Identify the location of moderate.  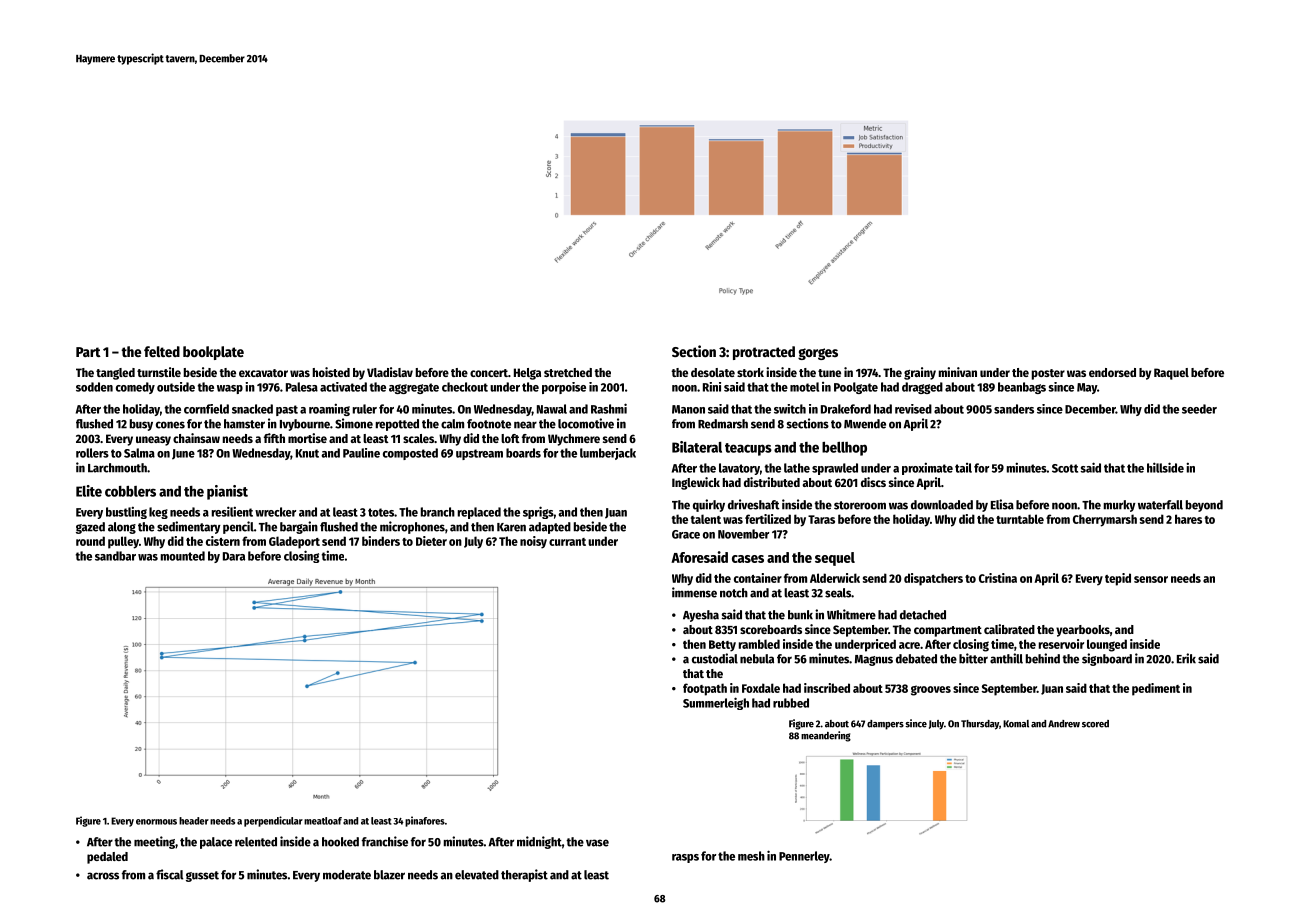
(347, 875).
